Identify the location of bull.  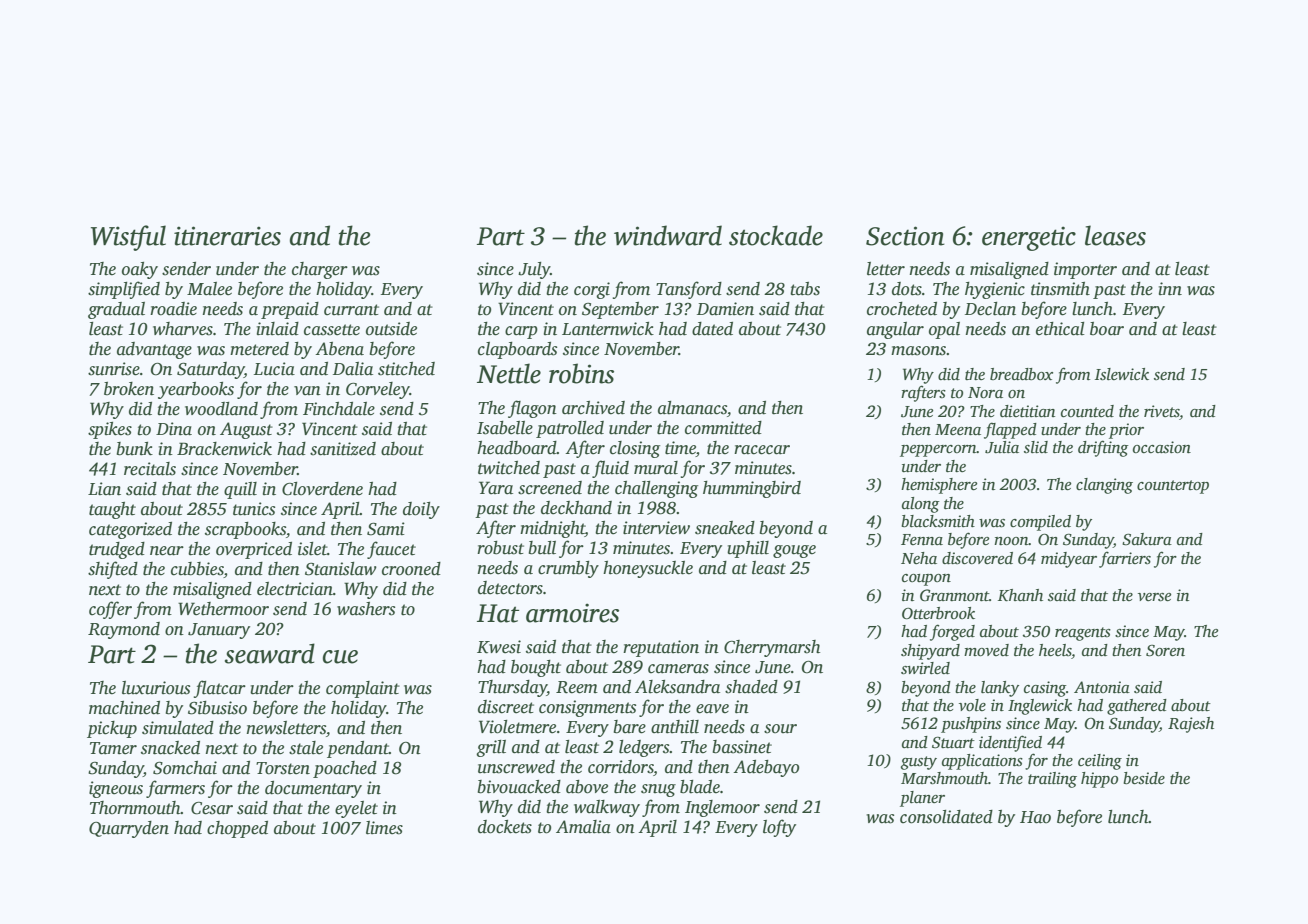
(542, 548).
